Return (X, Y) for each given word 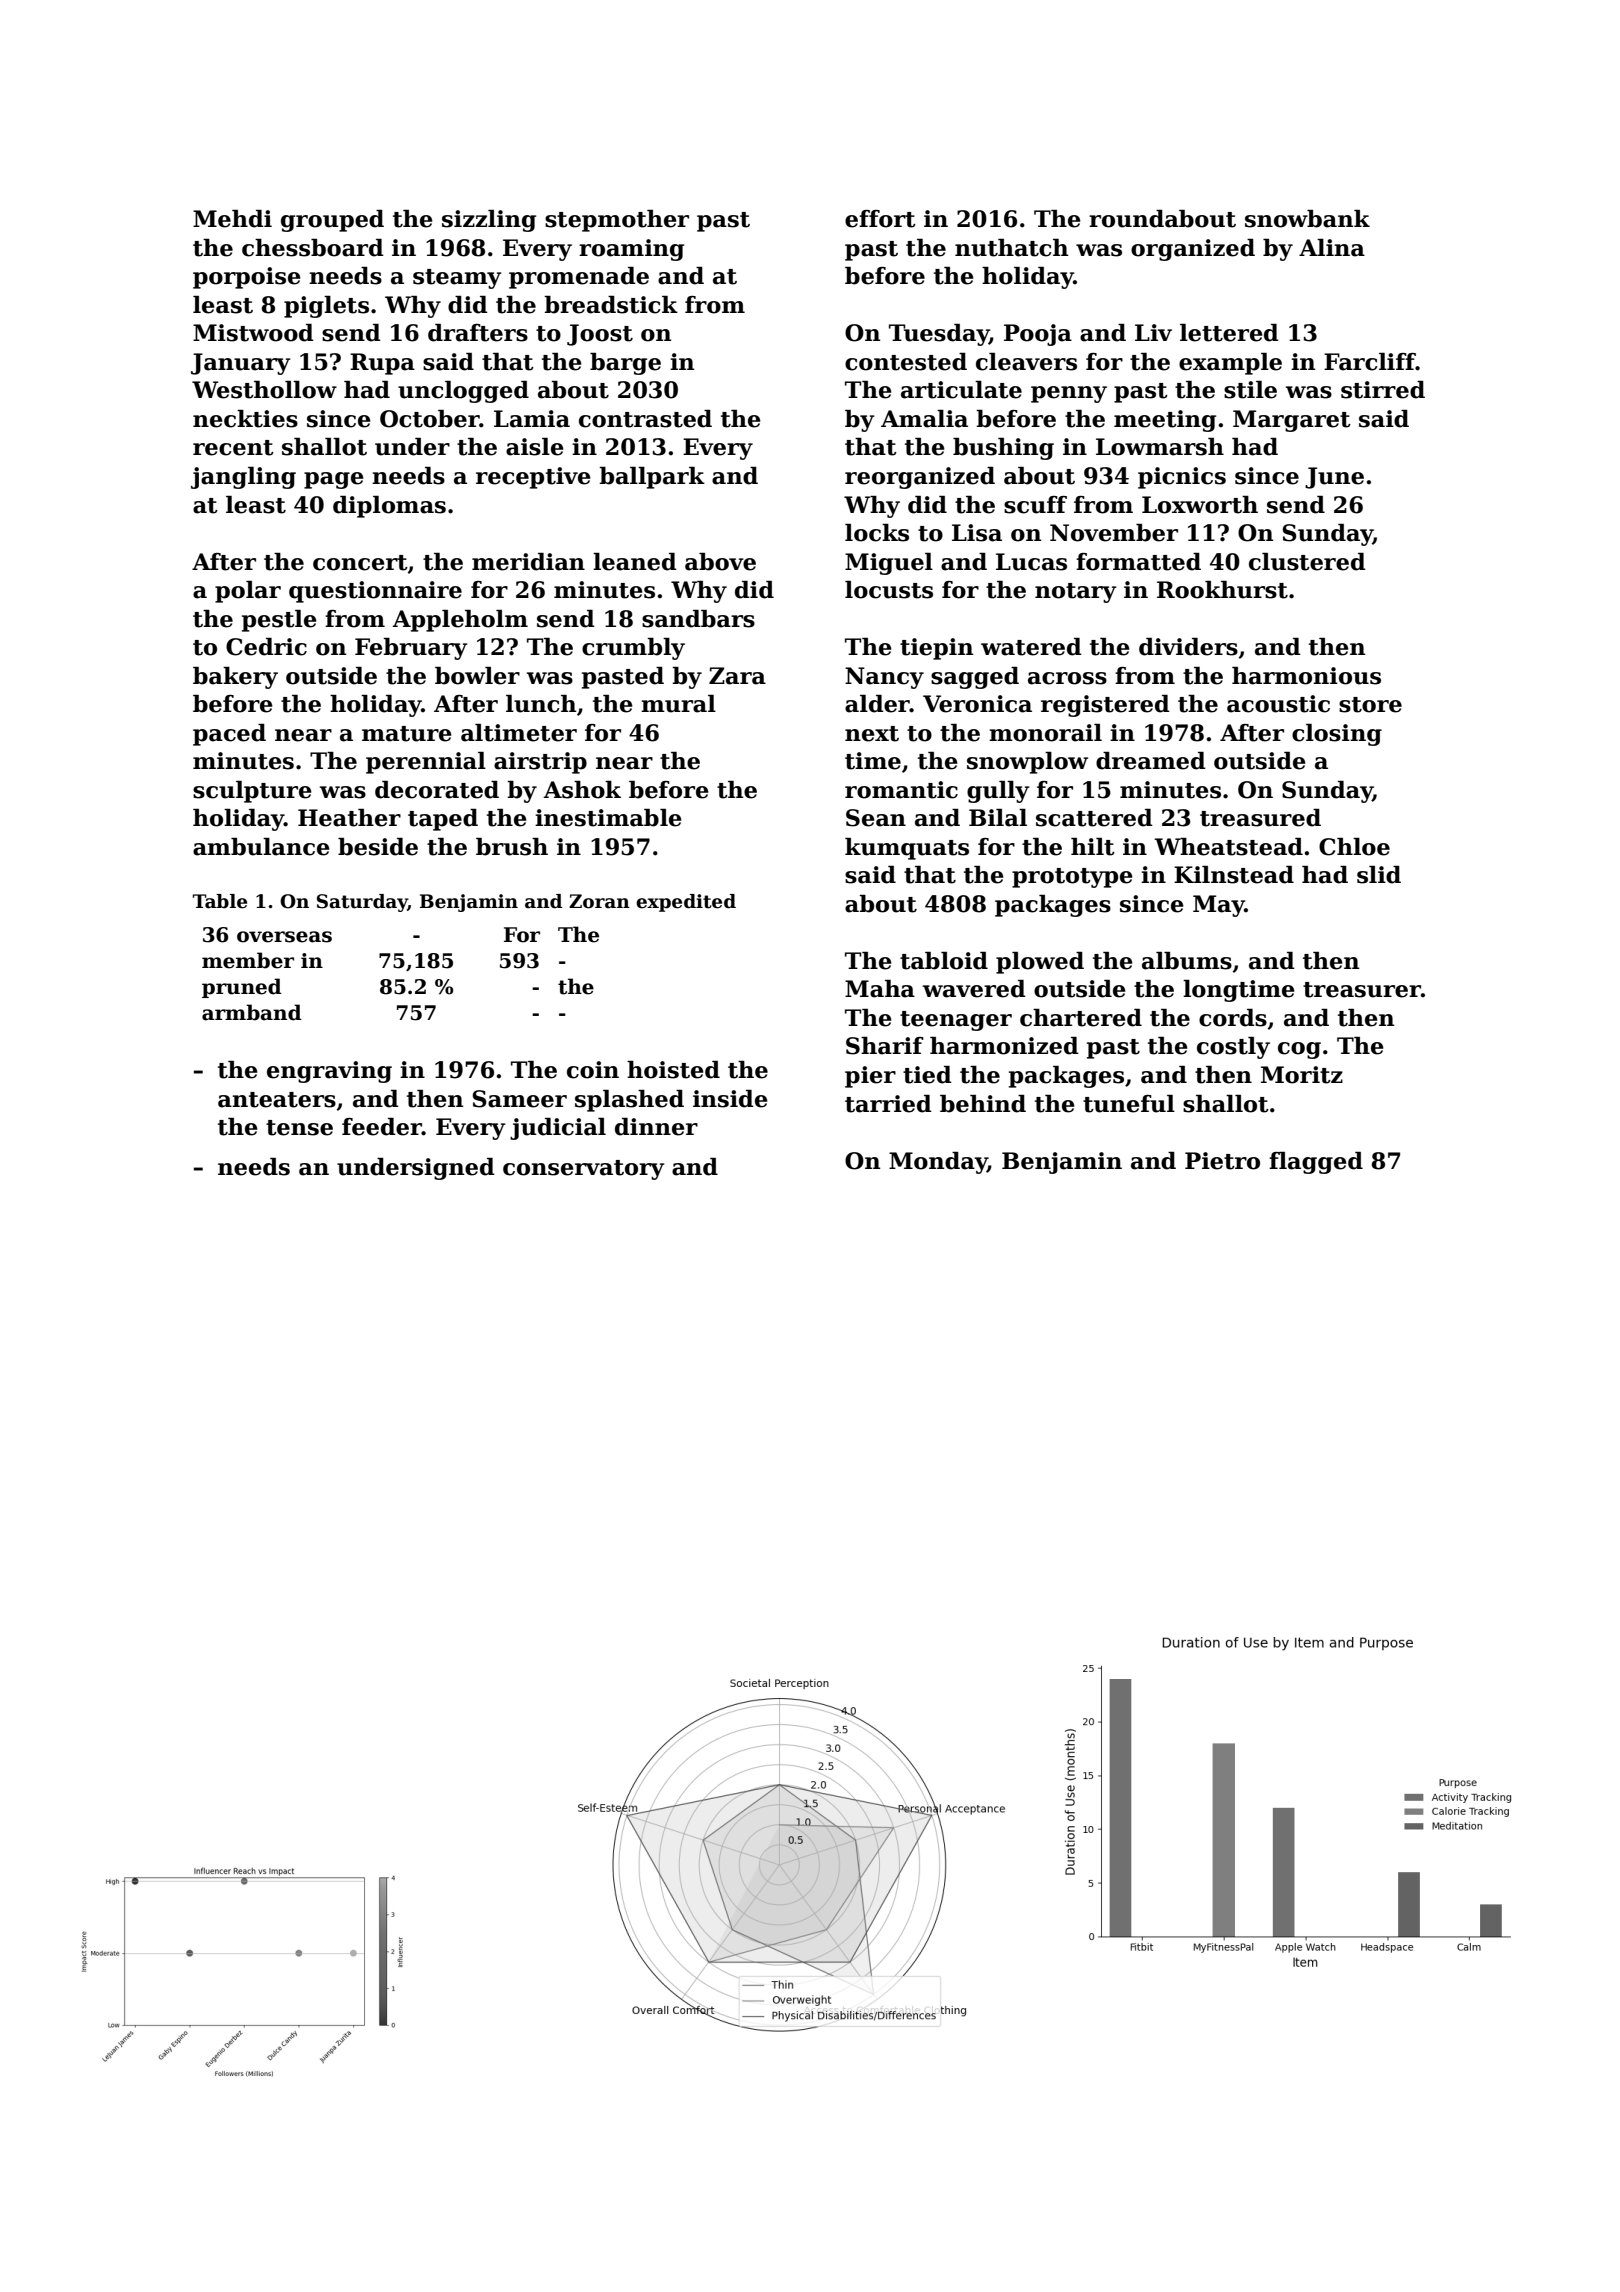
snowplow (1027, 763)
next (872, 734)
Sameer (519, 1099)
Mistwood (253, 333)
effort (880, 219)
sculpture (252, 792)
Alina (1332, 248)
